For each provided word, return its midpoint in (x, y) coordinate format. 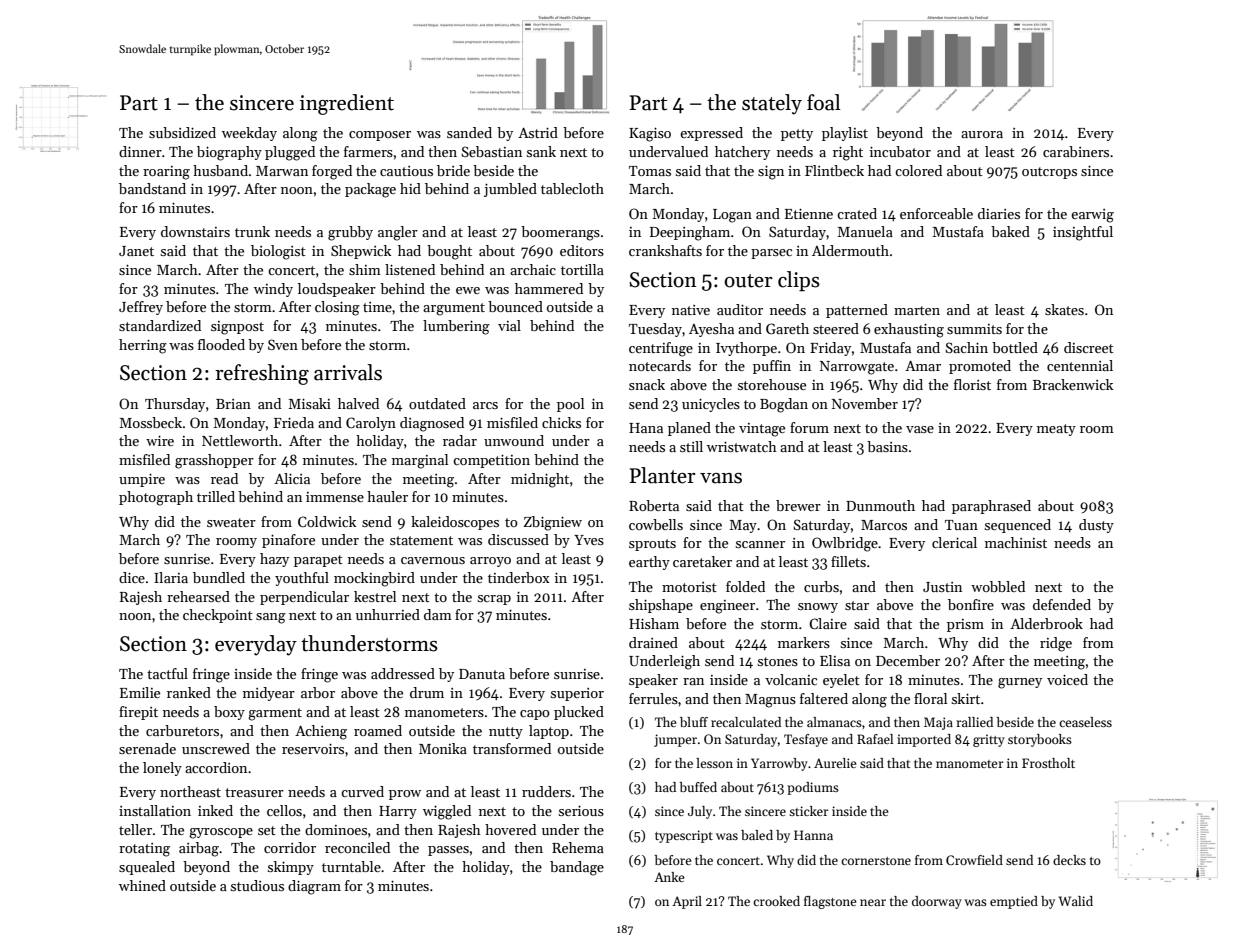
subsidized (182, 132)
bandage (577, 868)
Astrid (538, 132)
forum (809, 427)
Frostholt (1048, 763)
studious (257, 885)
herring (143, 346)
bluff (694, 722)
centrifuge (661, 349)
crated (857, 213)
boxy (229, 713)
